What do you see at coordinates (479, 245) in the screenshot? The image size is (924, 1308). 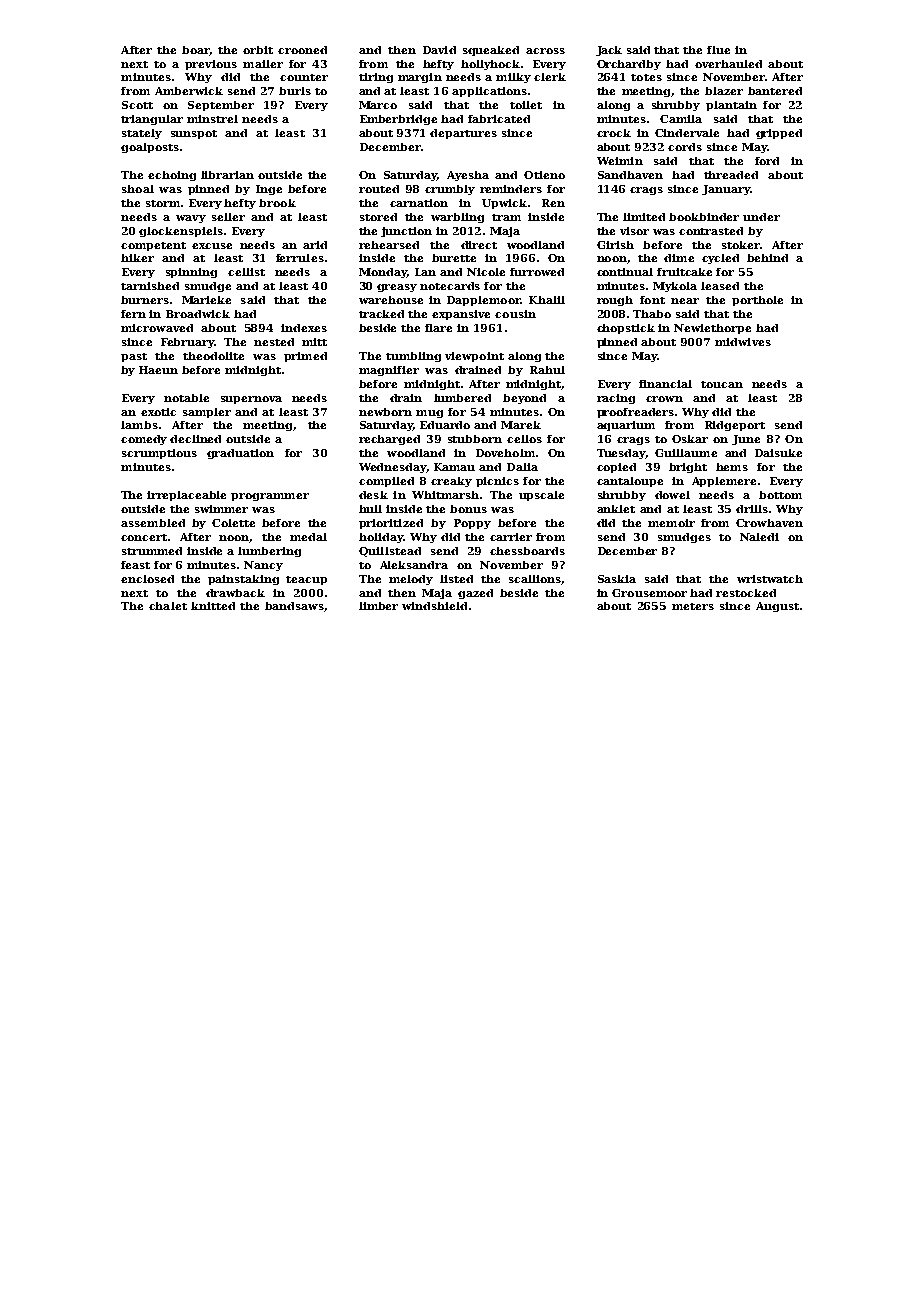 I see `direct` at bounding box center [479, 245].
